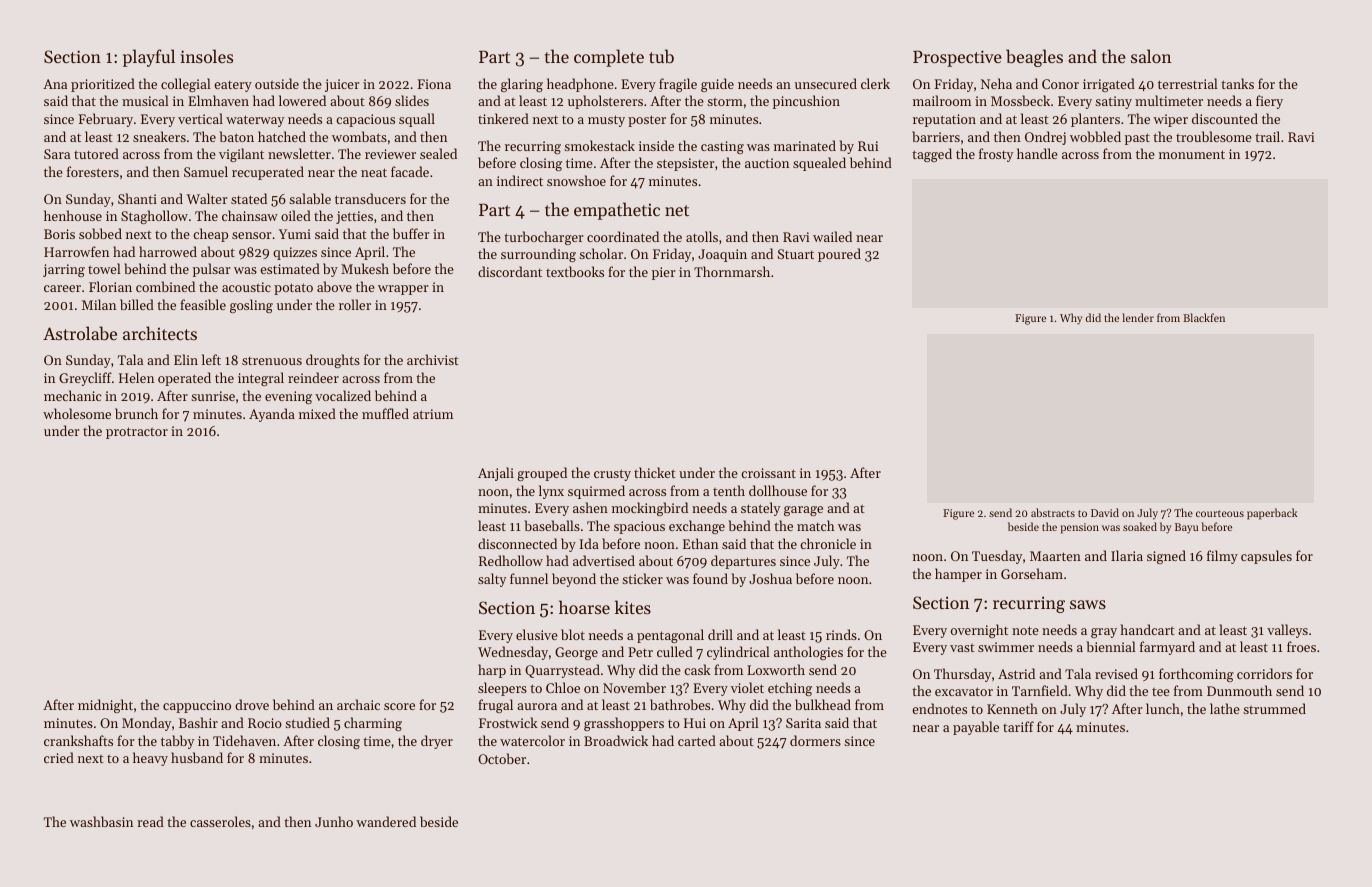  I want to click on Helen, so click(136, 377).
